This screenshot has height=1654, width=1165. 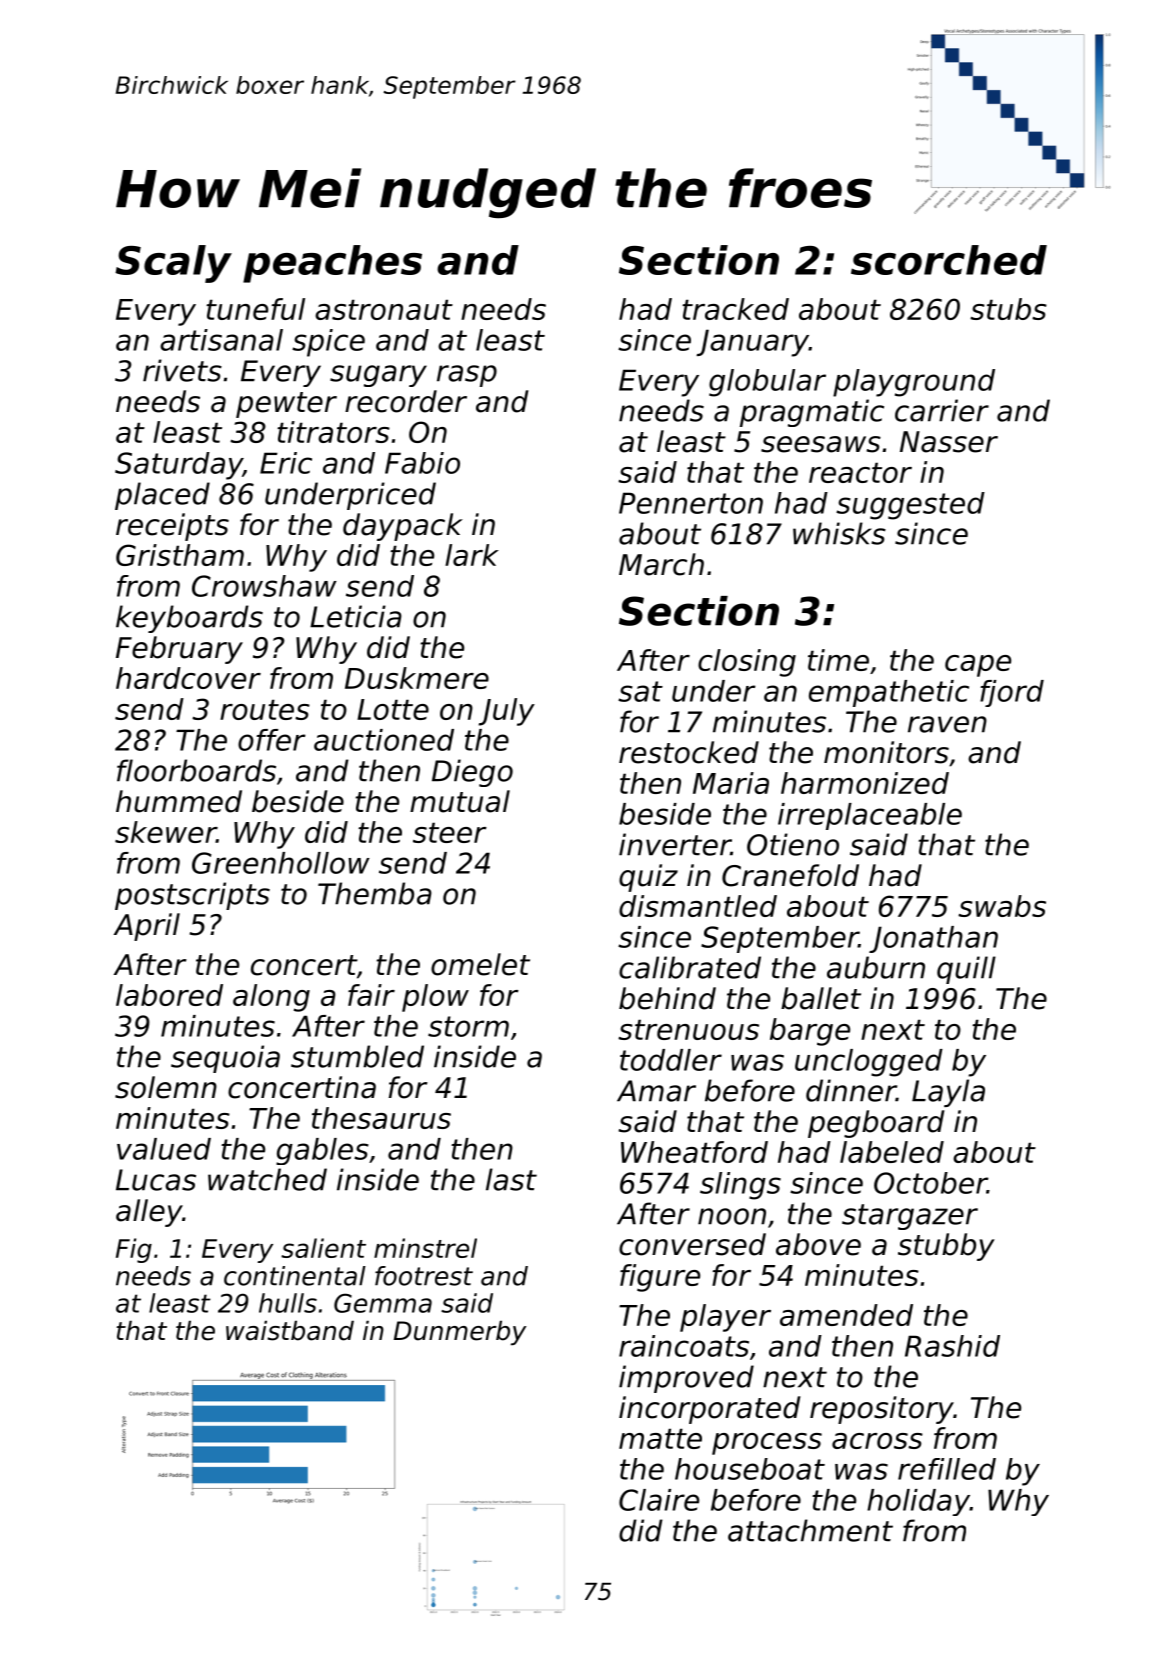 I want to click on hulls, so click(x=288, y=1303).
